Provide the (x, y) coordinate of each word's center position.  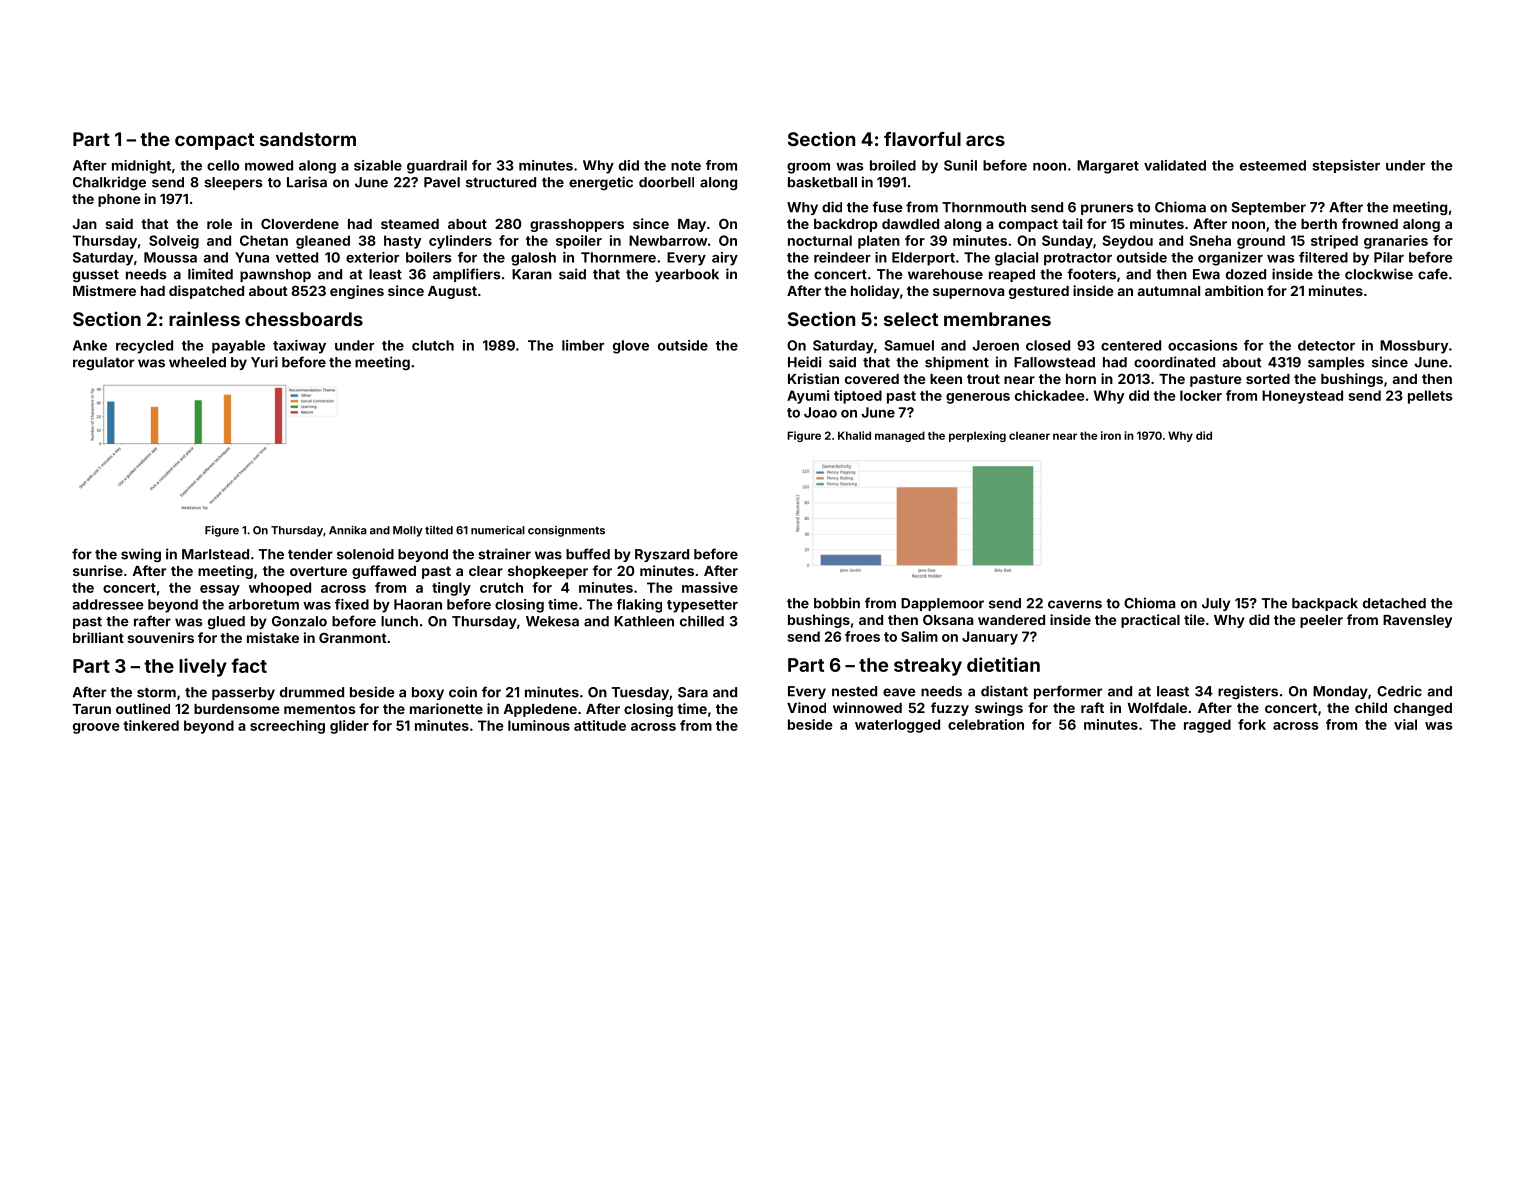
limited (210, 274)
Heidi (804, 362)
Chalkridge (109, 183)
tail (1072, 223)
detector (1326, 345)
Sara (693, 692)
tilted (439, 530)
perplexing (977, 436)
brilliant (98, 637)
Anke (90, 345)
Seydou (1127, 242)
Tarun (92, 709)
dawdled (910, 224)
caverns (1075, 604)
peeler (1321, 621)
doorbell (666, 182)
